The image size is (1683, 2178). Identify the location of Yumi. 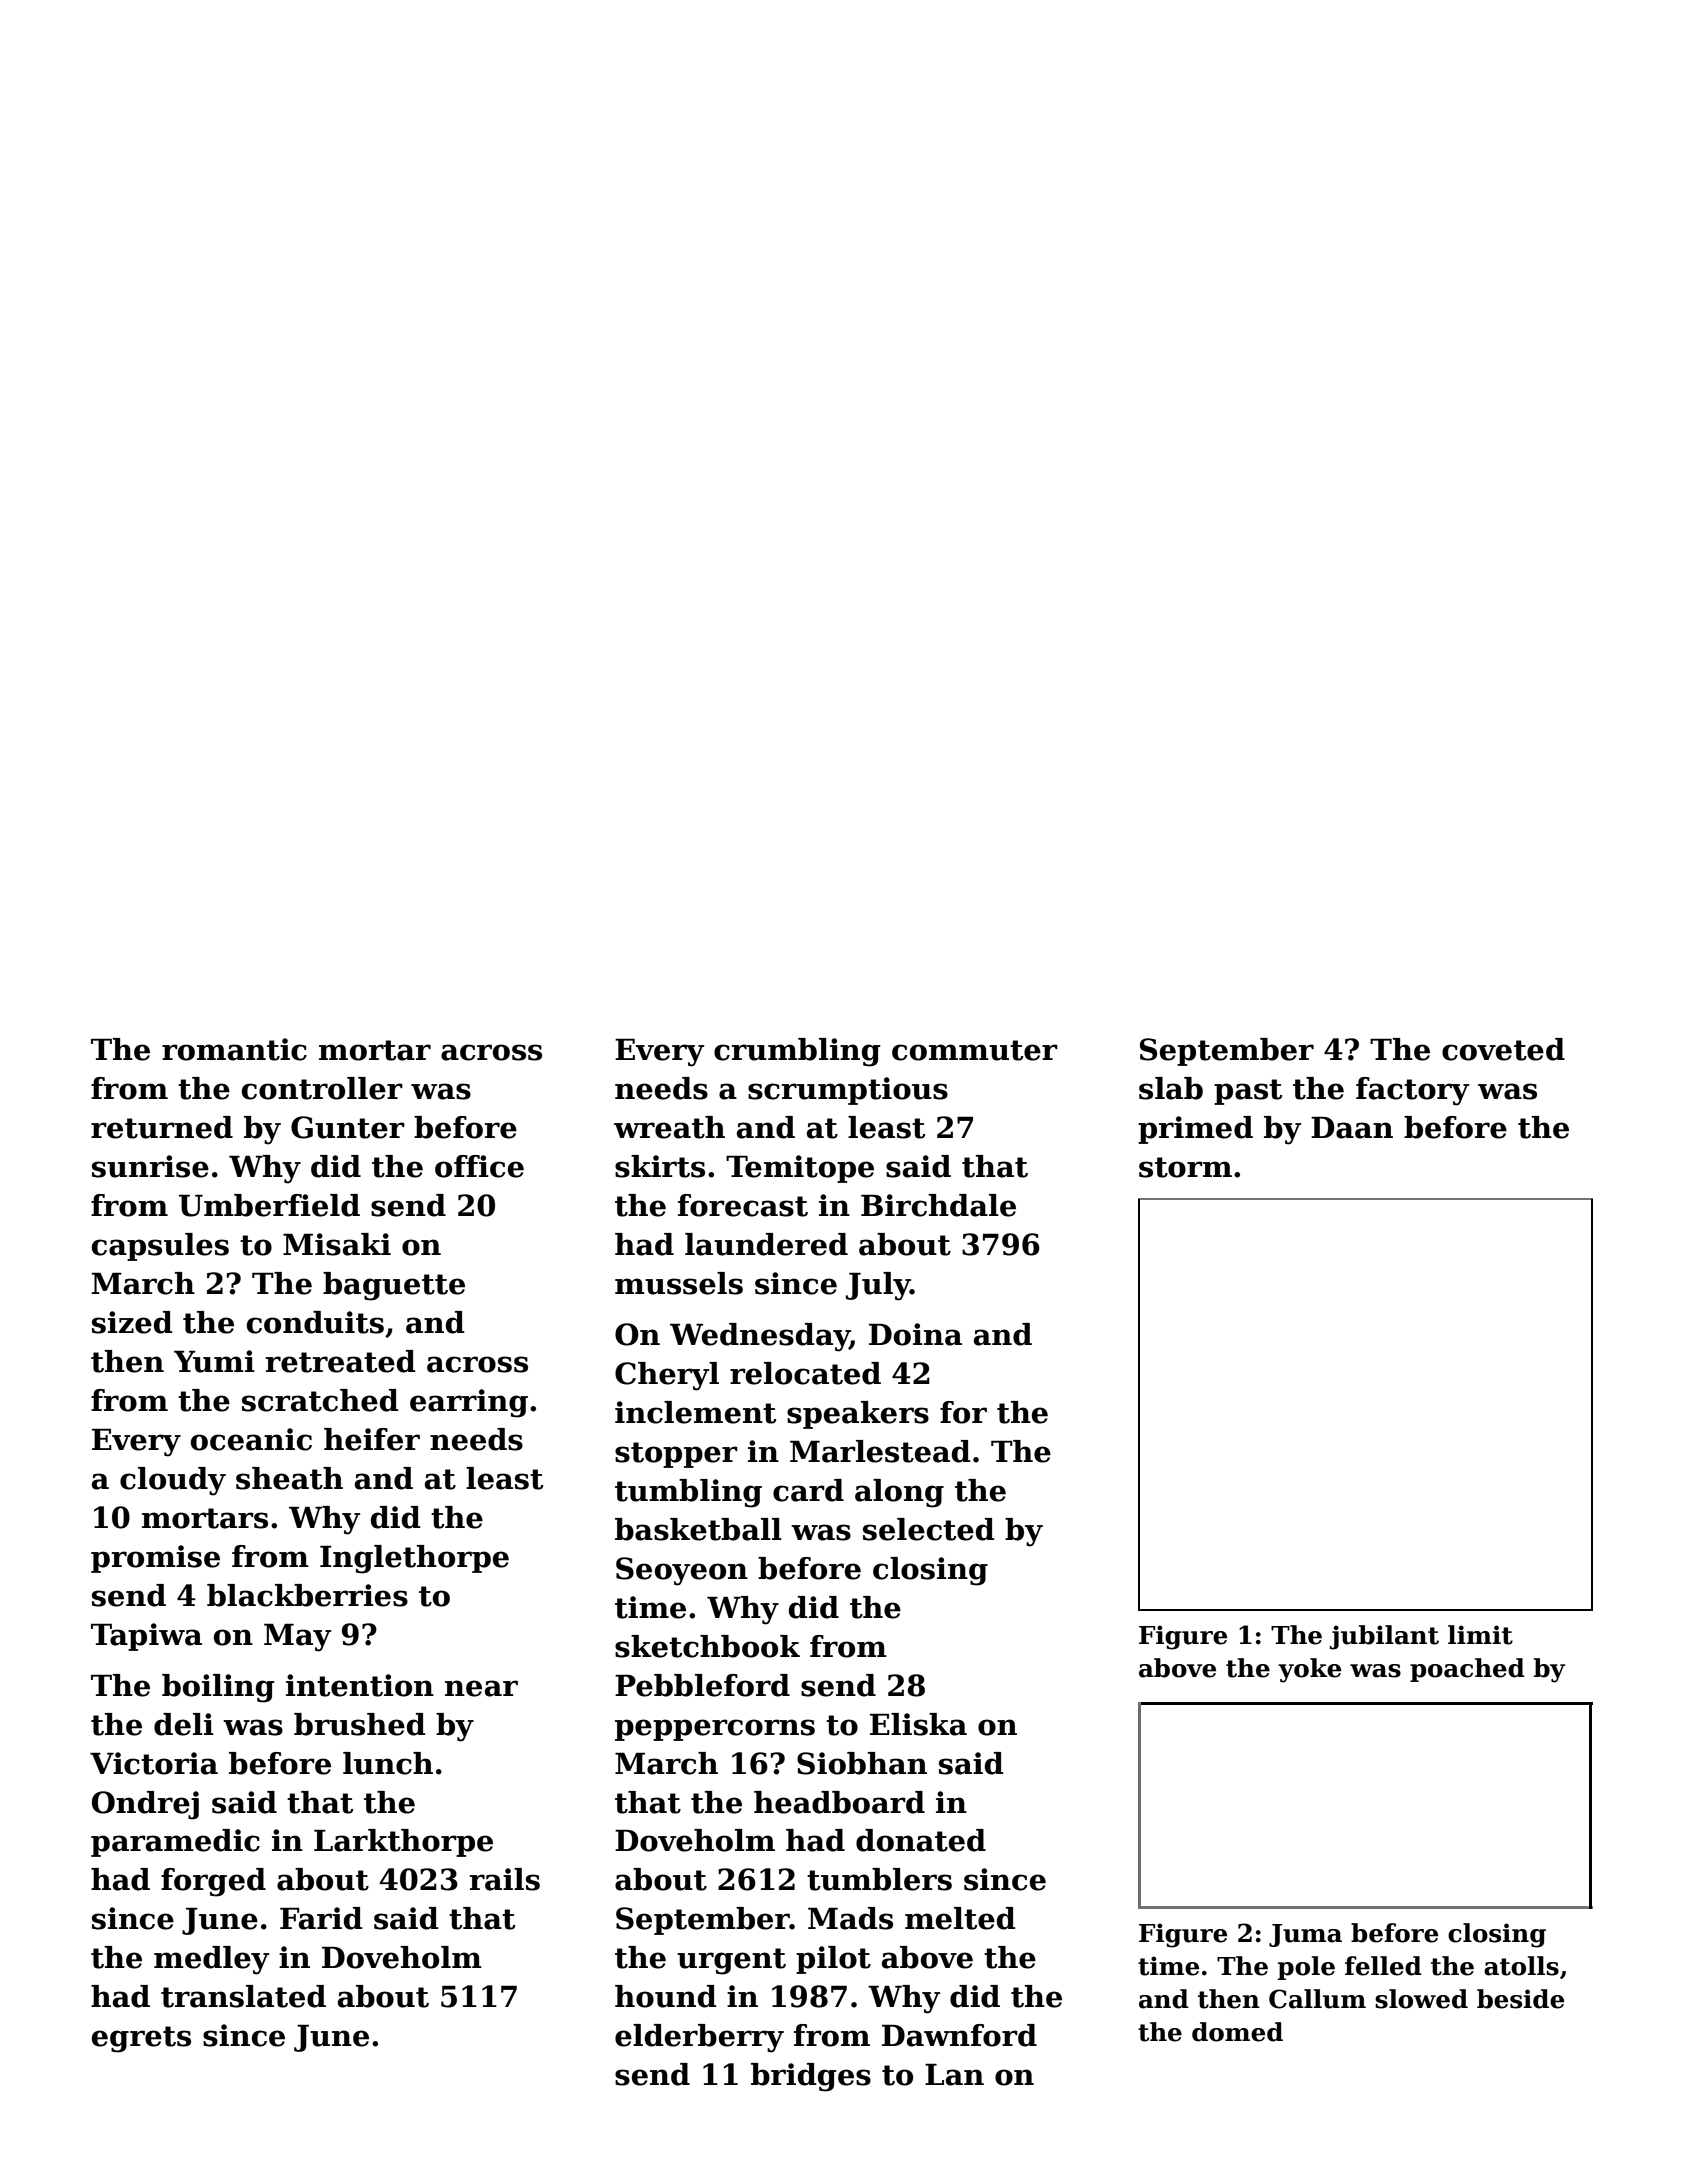
(214, 1361).
